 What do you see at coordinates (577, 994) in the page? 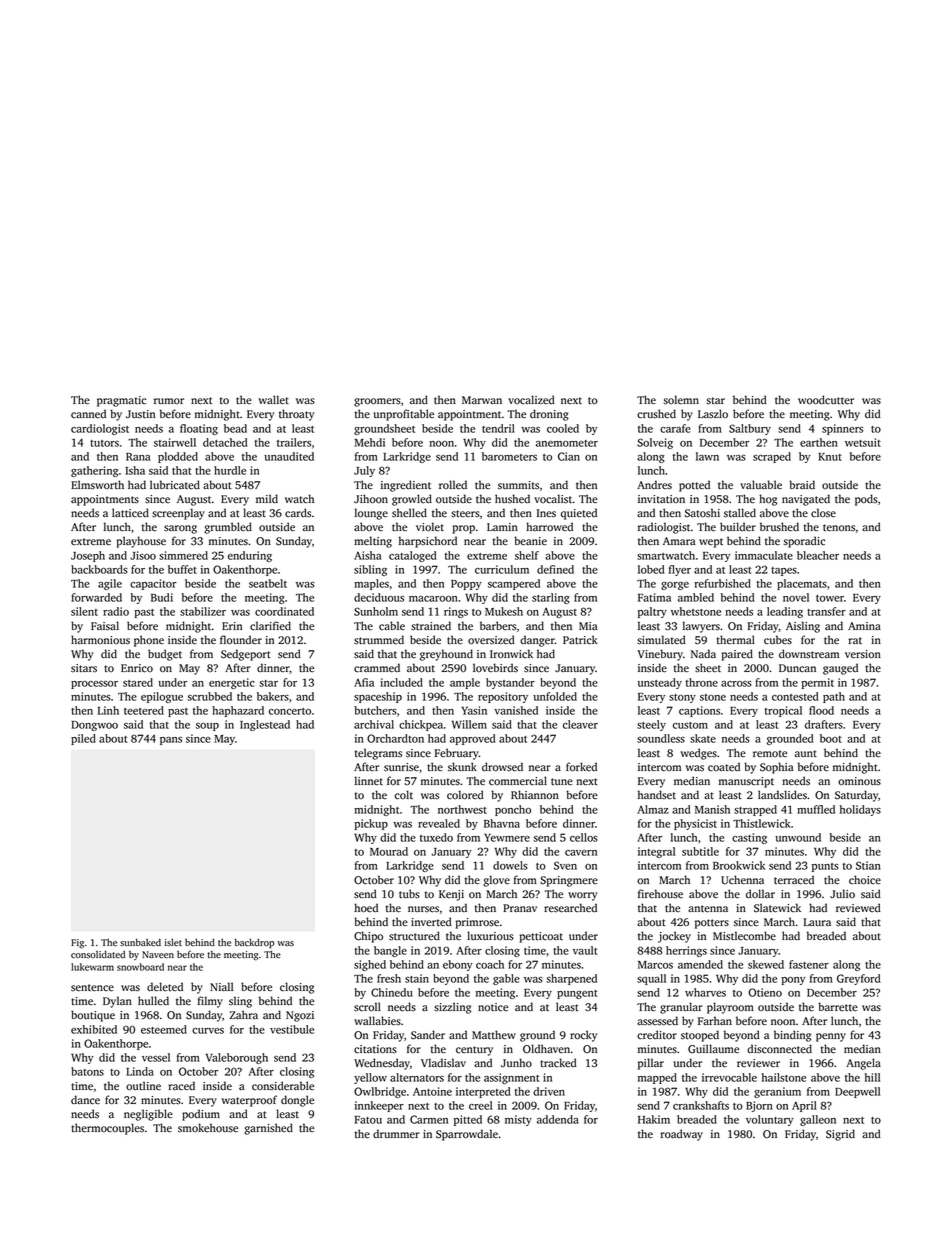
I see `pungent` at bounding box center [577, 994].
